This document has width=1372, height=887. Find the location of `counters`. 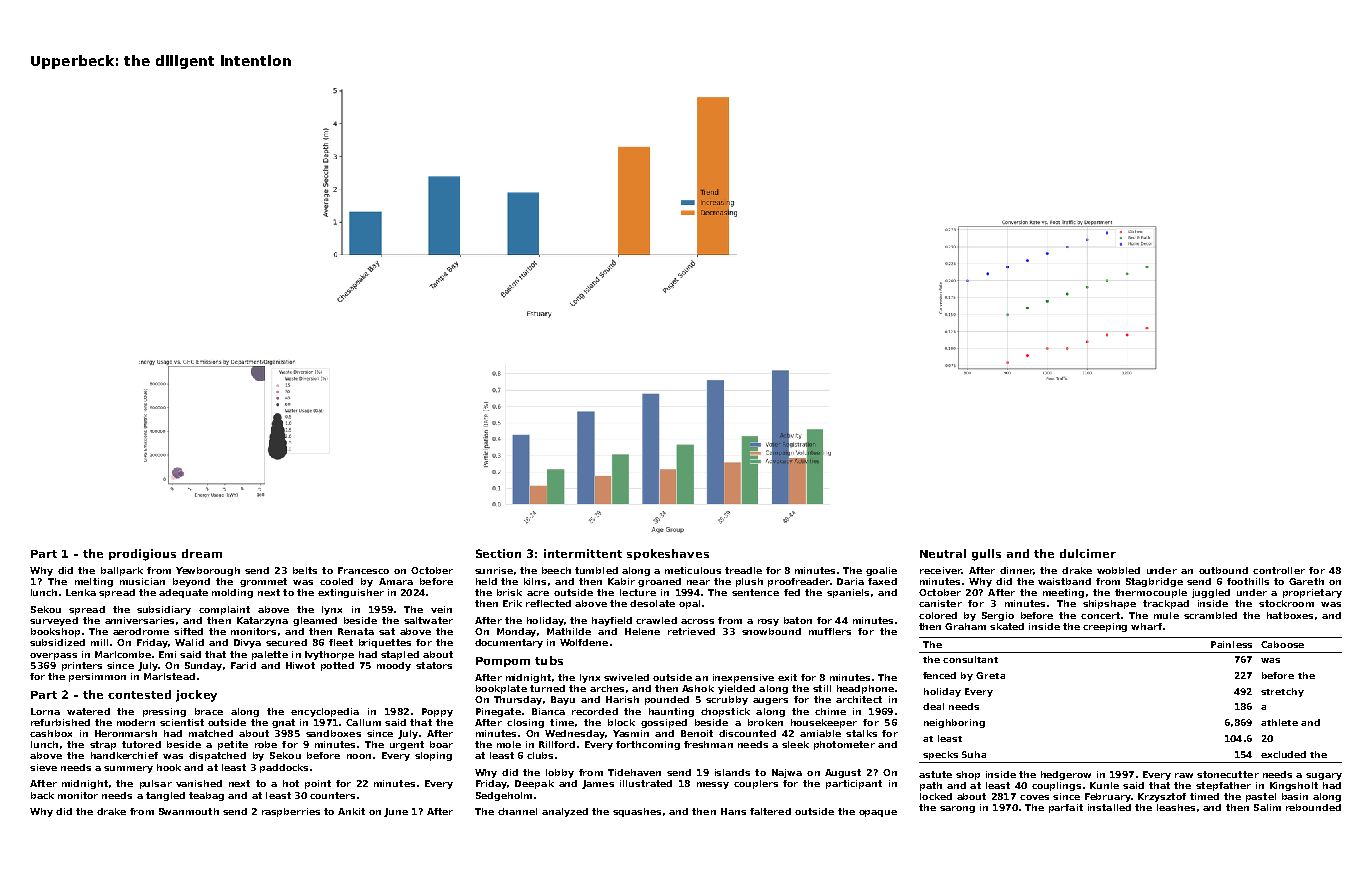

counters is located at coordinates (332, 795).
